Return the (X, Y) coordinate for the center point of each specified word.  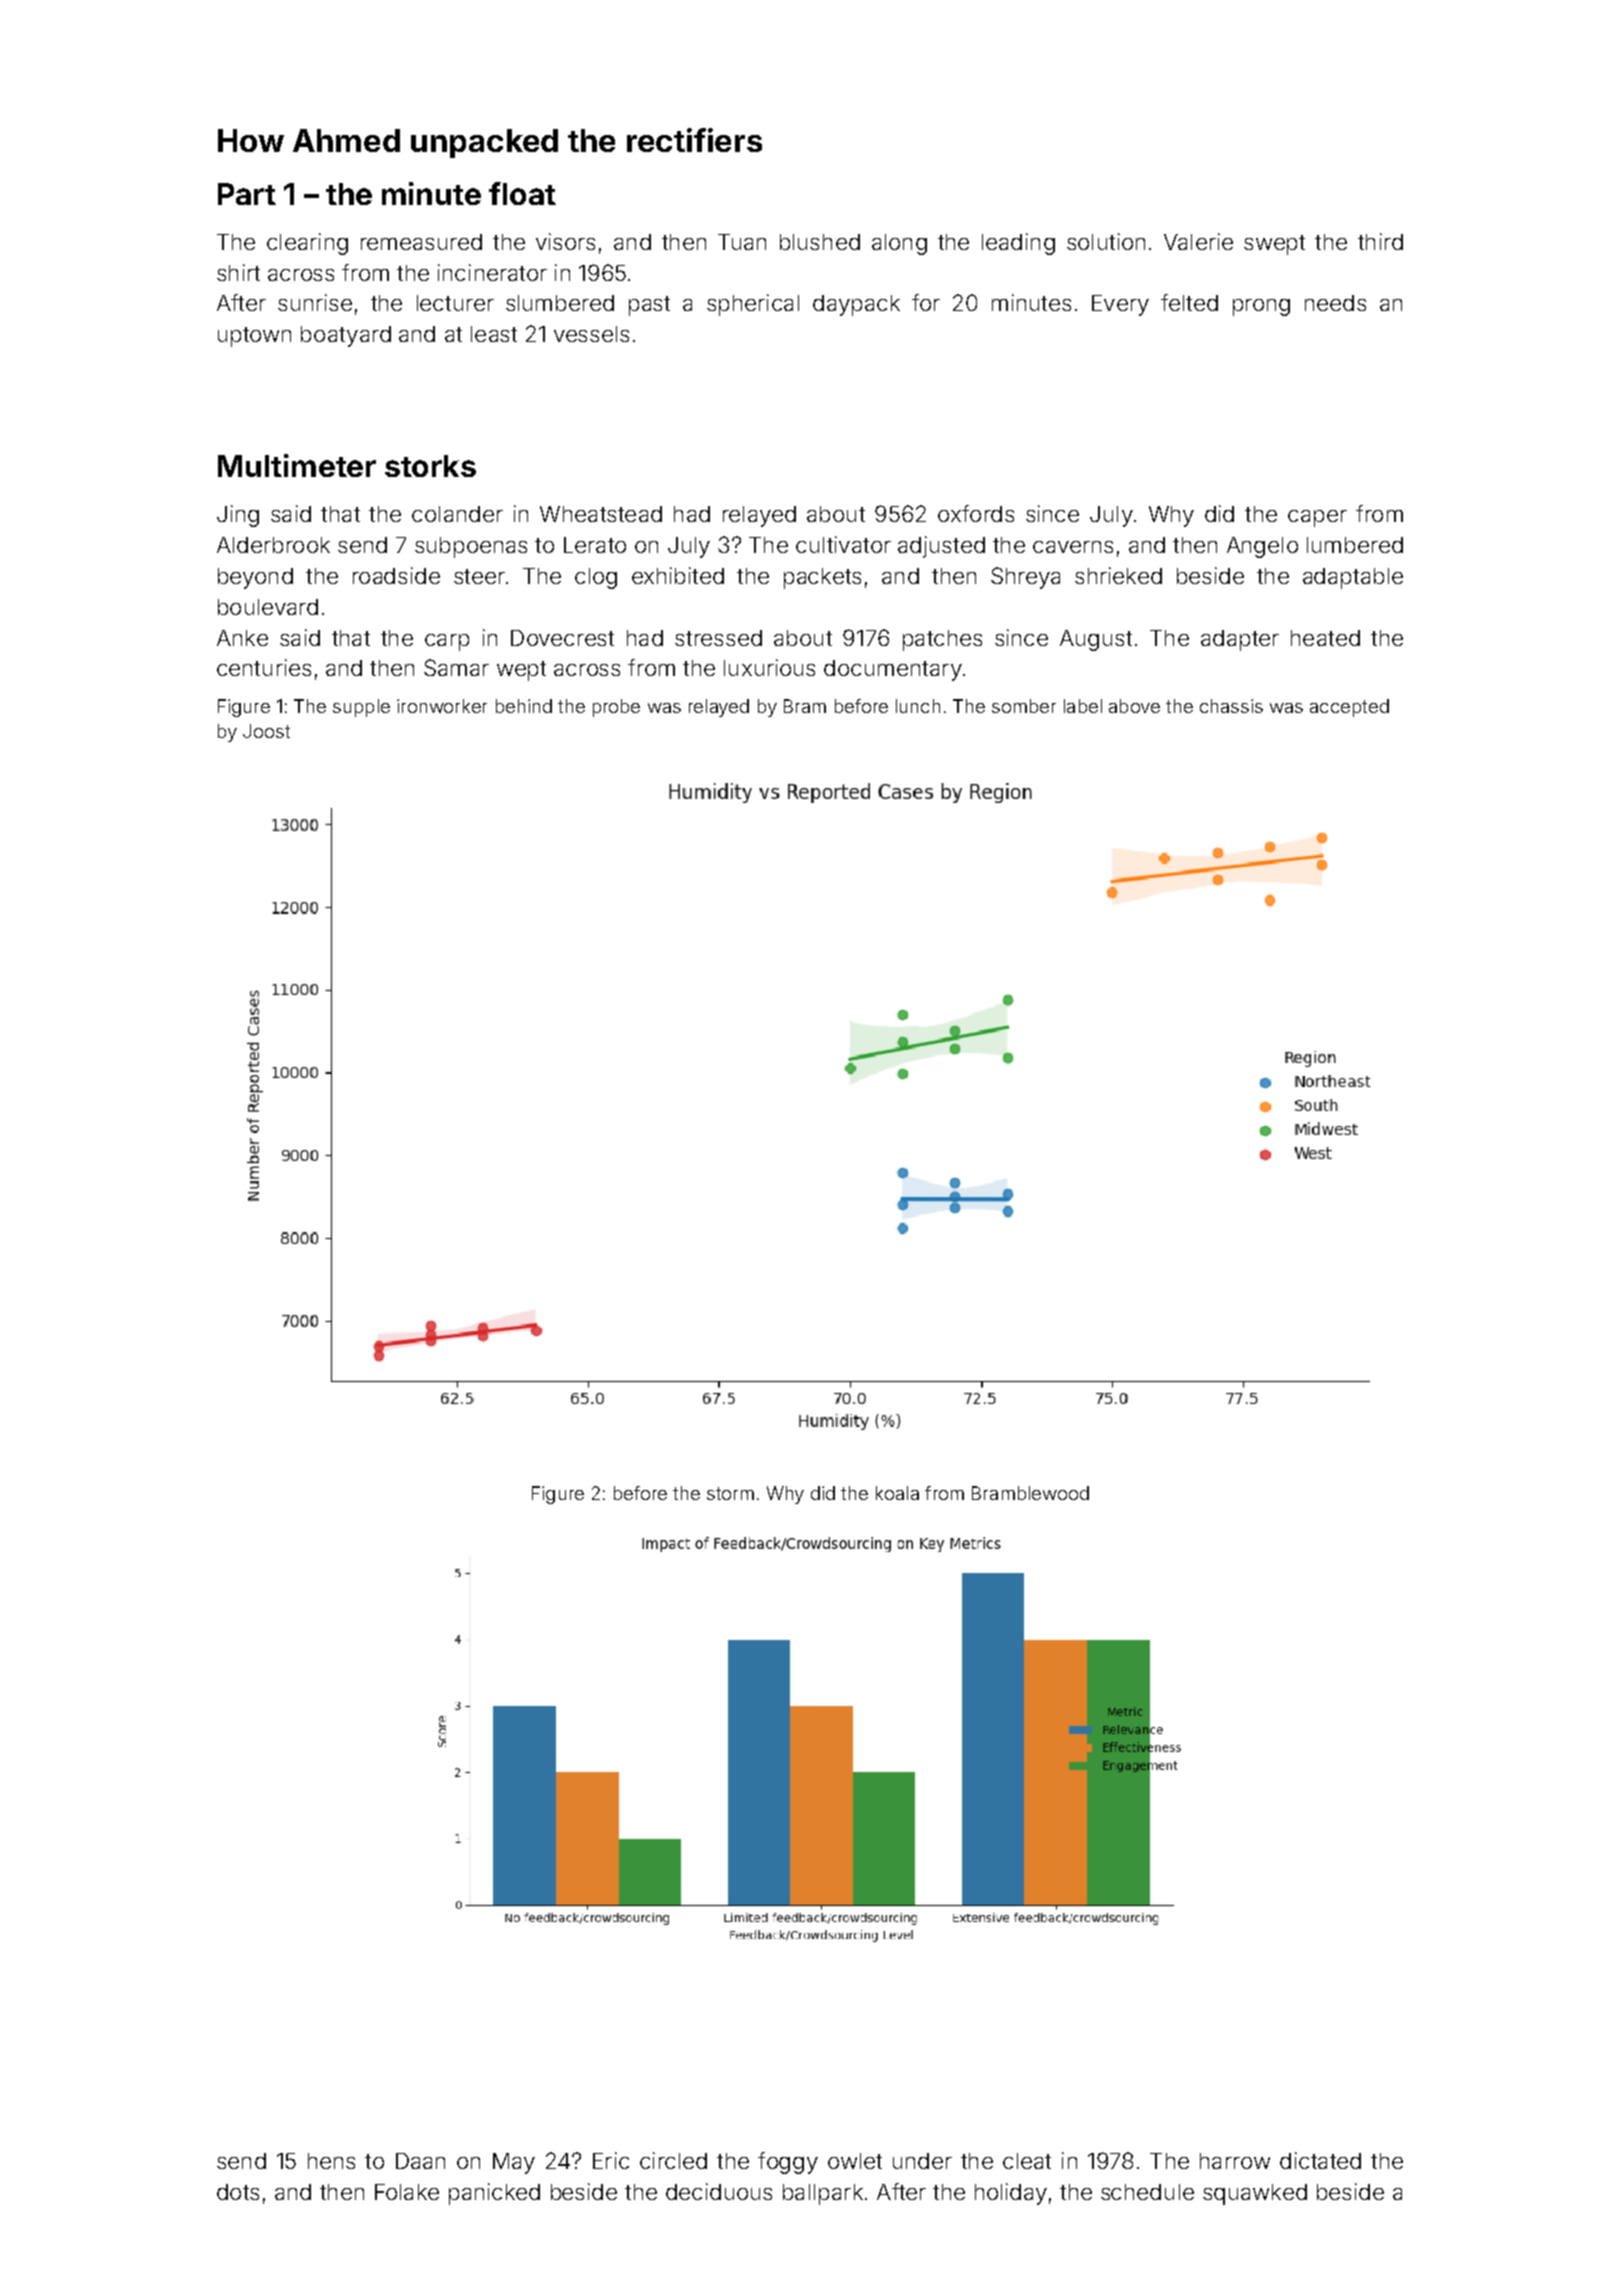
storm (730, 1493)
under (922, 2161)
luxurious (769, 667)
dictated (1320, 2160)
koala (897, 1493)
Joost (266, 731)
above (1134, 706)
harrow (1235, 2161)
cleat (1027, 2161)
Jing (238, 516)
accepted (1349, 708)
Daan (420, 2161)
